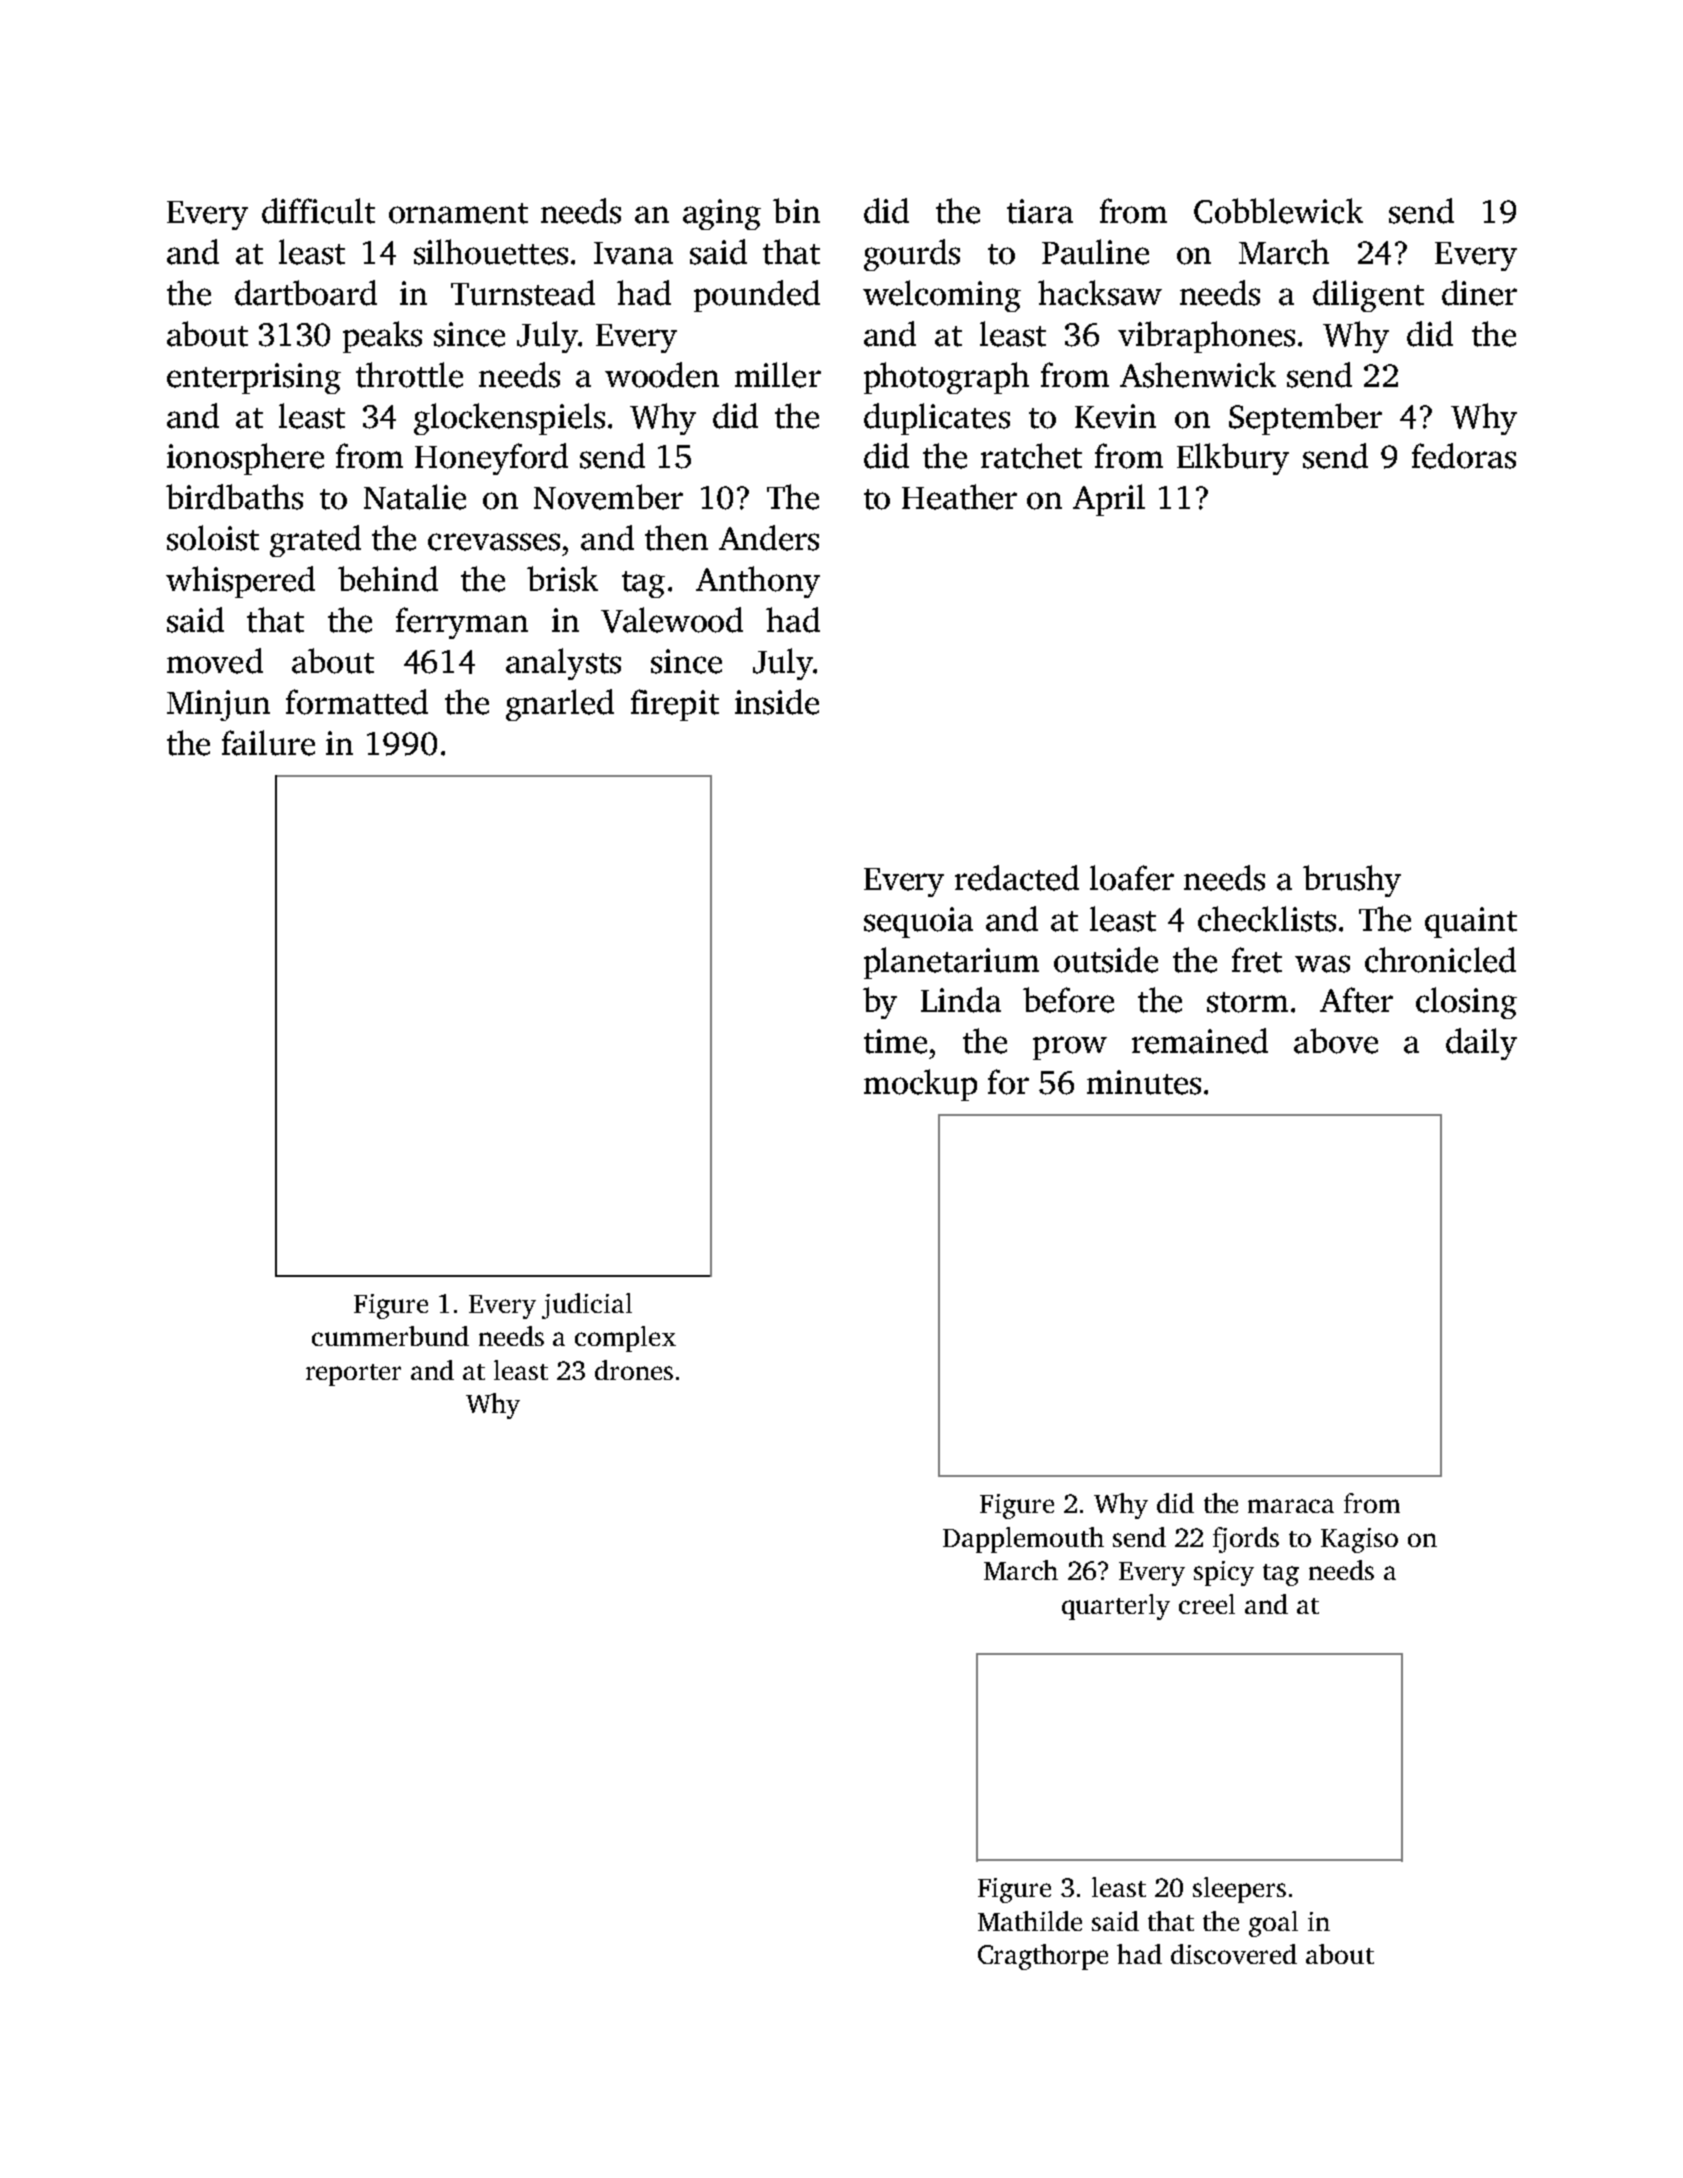  What do you see at coordinates (633, 253) in the document?
I see `Ivana` at bounding box center [633, 253].
